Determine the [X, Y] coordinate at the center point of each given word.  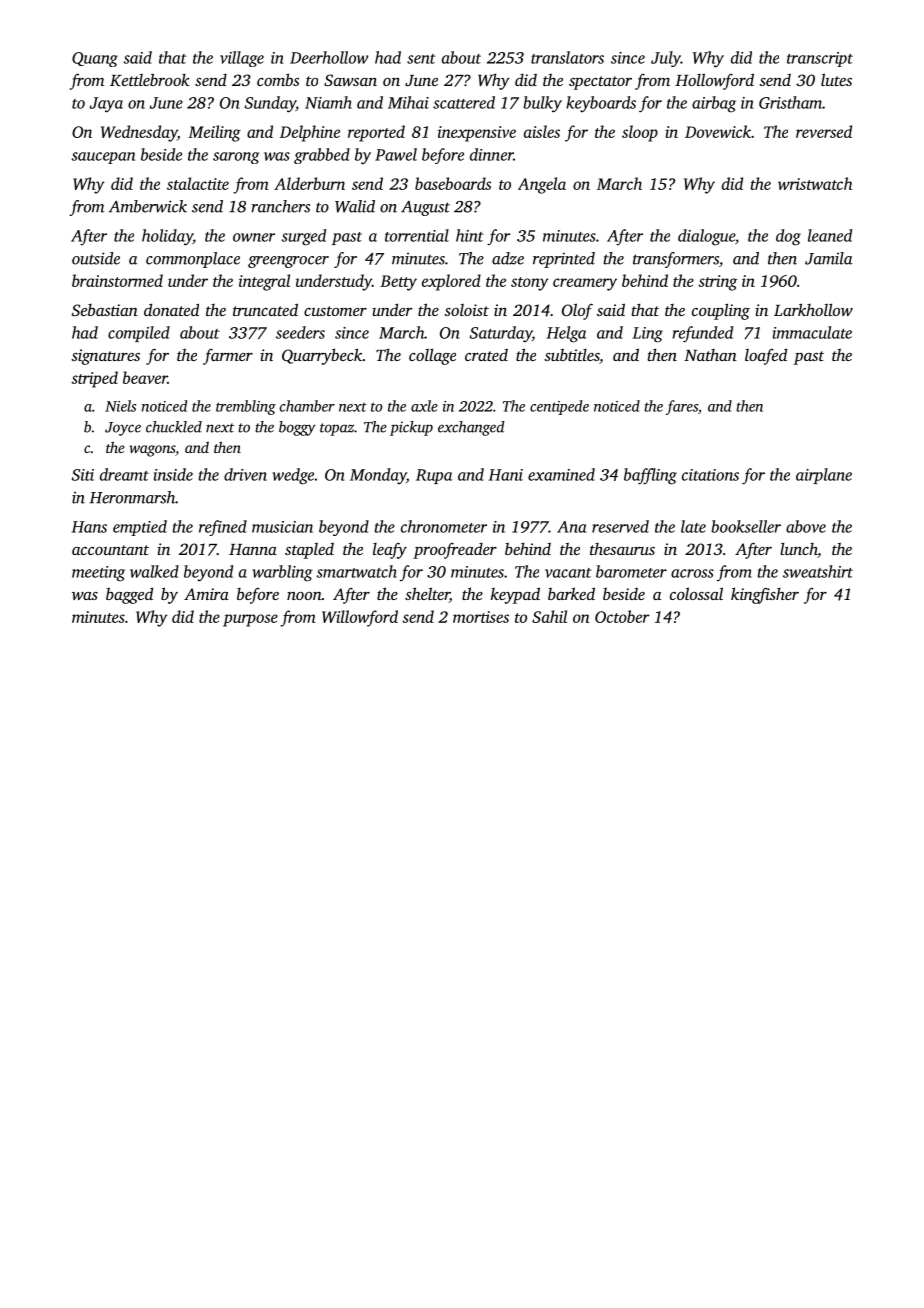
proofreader [455, 551]
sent [421, 59]
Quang [95, 59]
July [666, 59]
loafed [766, 356]
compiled [139, 334]
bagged [129, 595]
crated [486, 355]
